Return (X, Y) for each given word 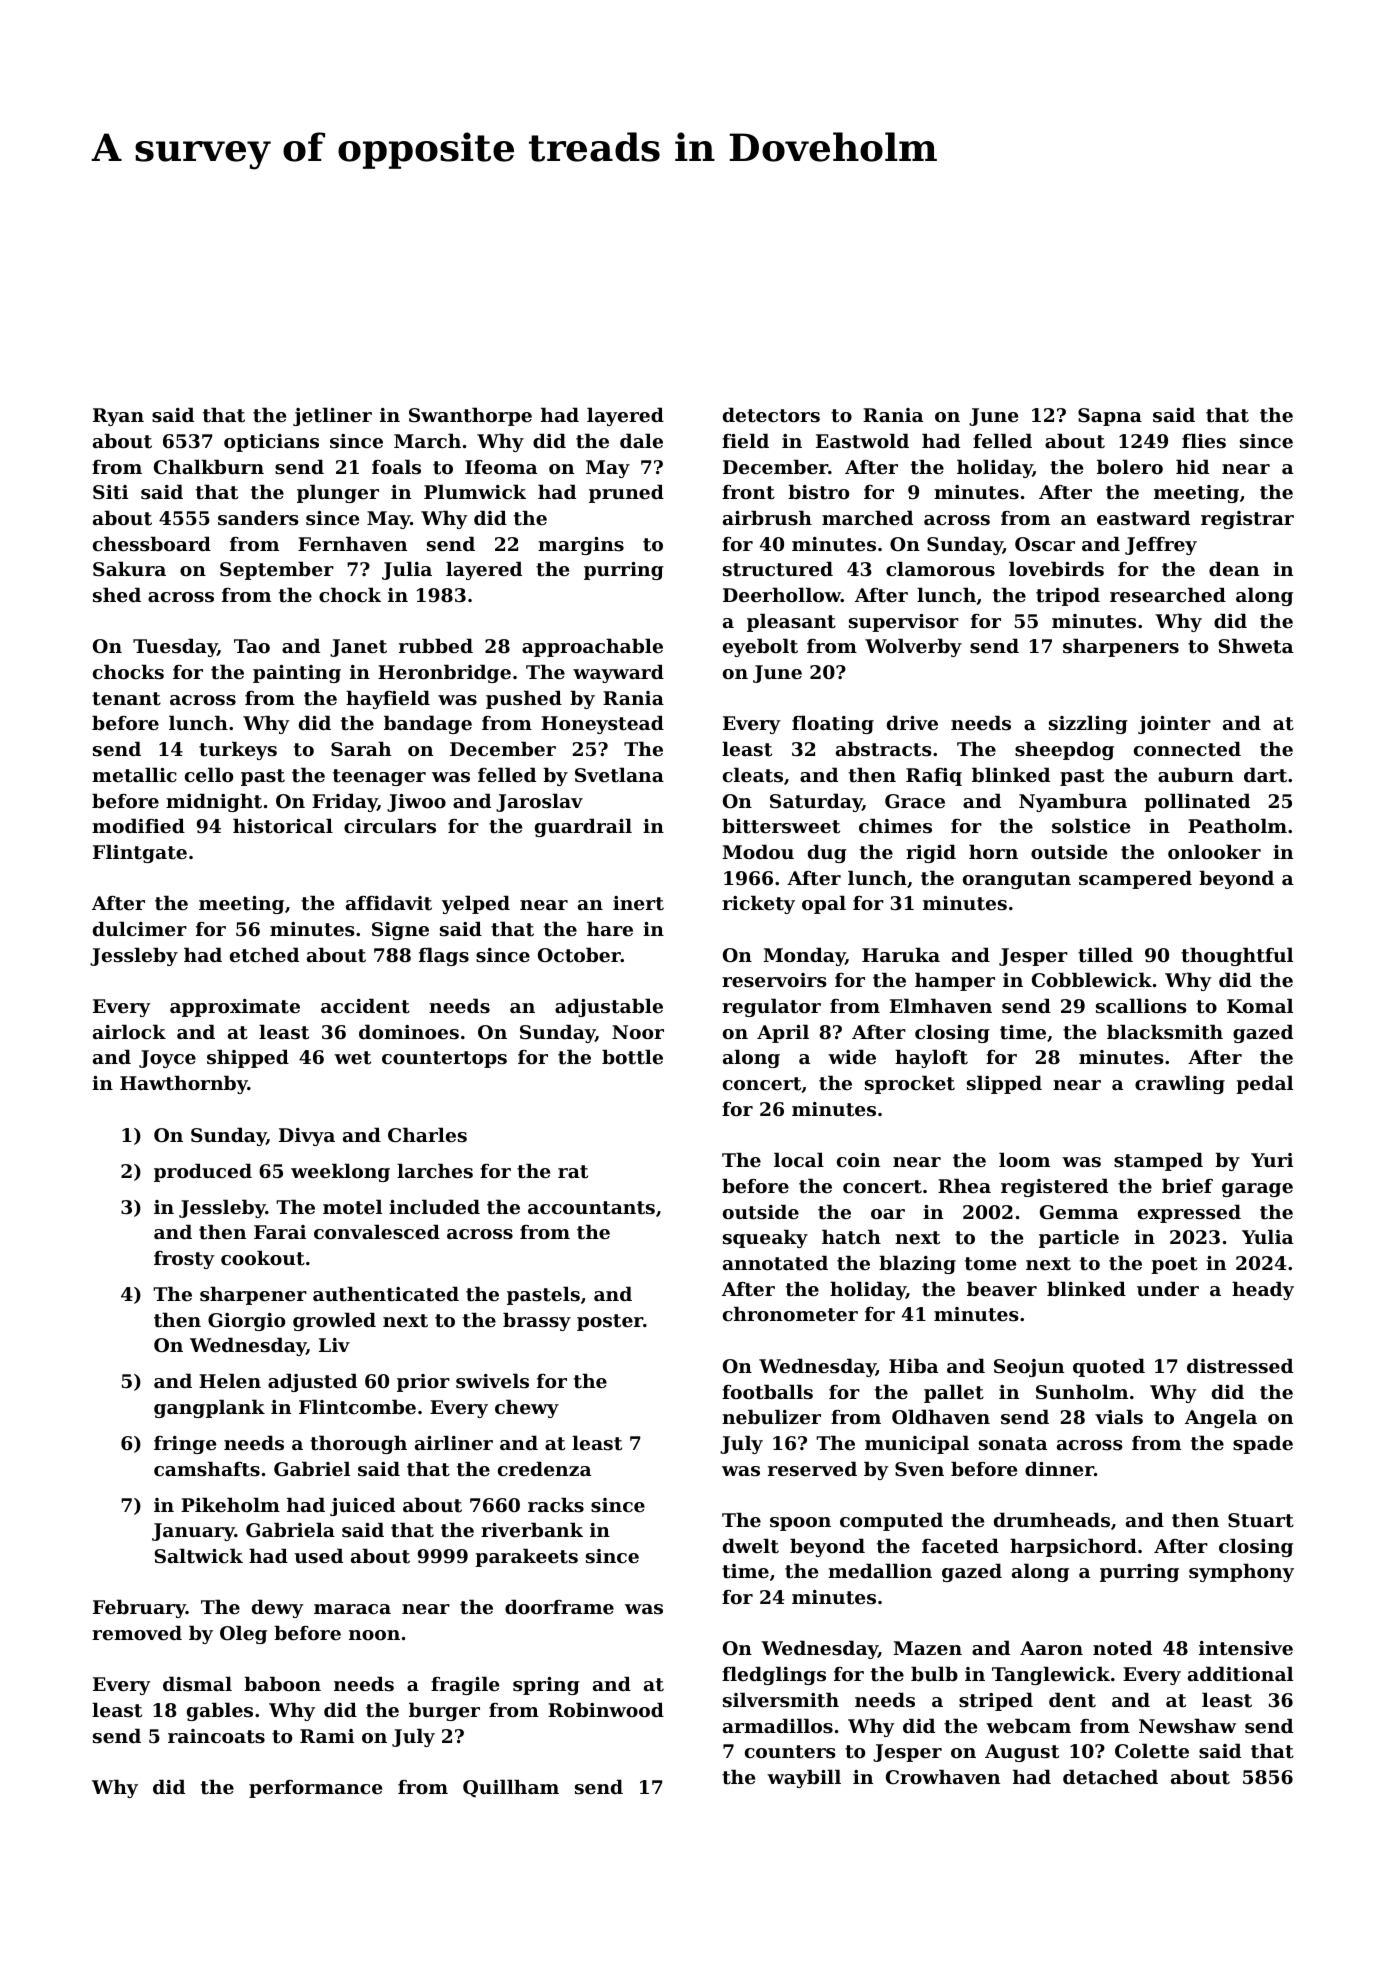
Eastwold (862, 441)
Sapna (1110, 417)
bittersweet (781, 826)
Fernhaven (352, 543)
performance (315, 1789)
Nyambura (1073, 802)
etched (264, 955)
